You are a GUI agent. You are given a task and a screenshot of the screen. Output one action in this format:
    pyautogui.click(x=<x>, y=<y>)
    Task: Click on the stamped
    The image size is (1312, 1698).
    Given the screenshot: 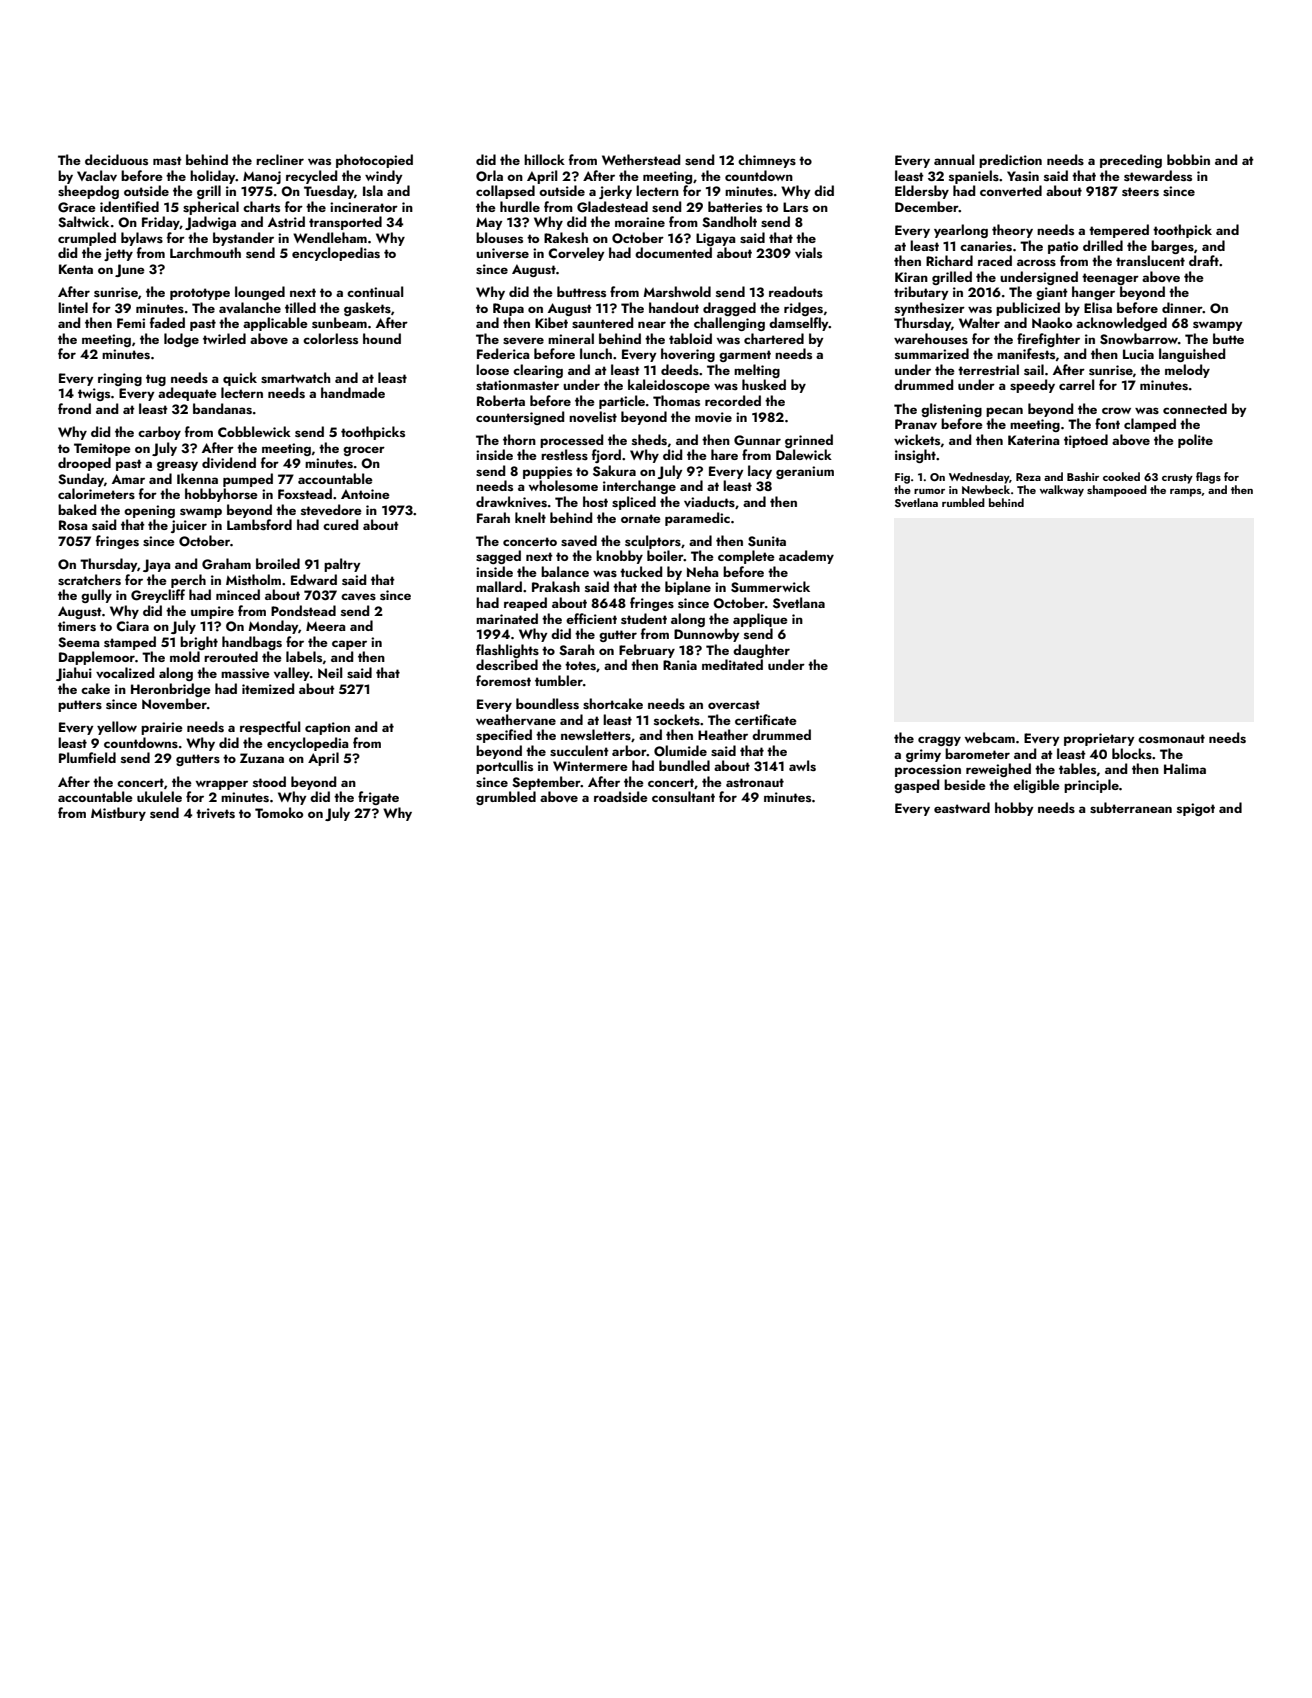 What is the action you would take?
    pyautogui.click(x=130, y=643)
